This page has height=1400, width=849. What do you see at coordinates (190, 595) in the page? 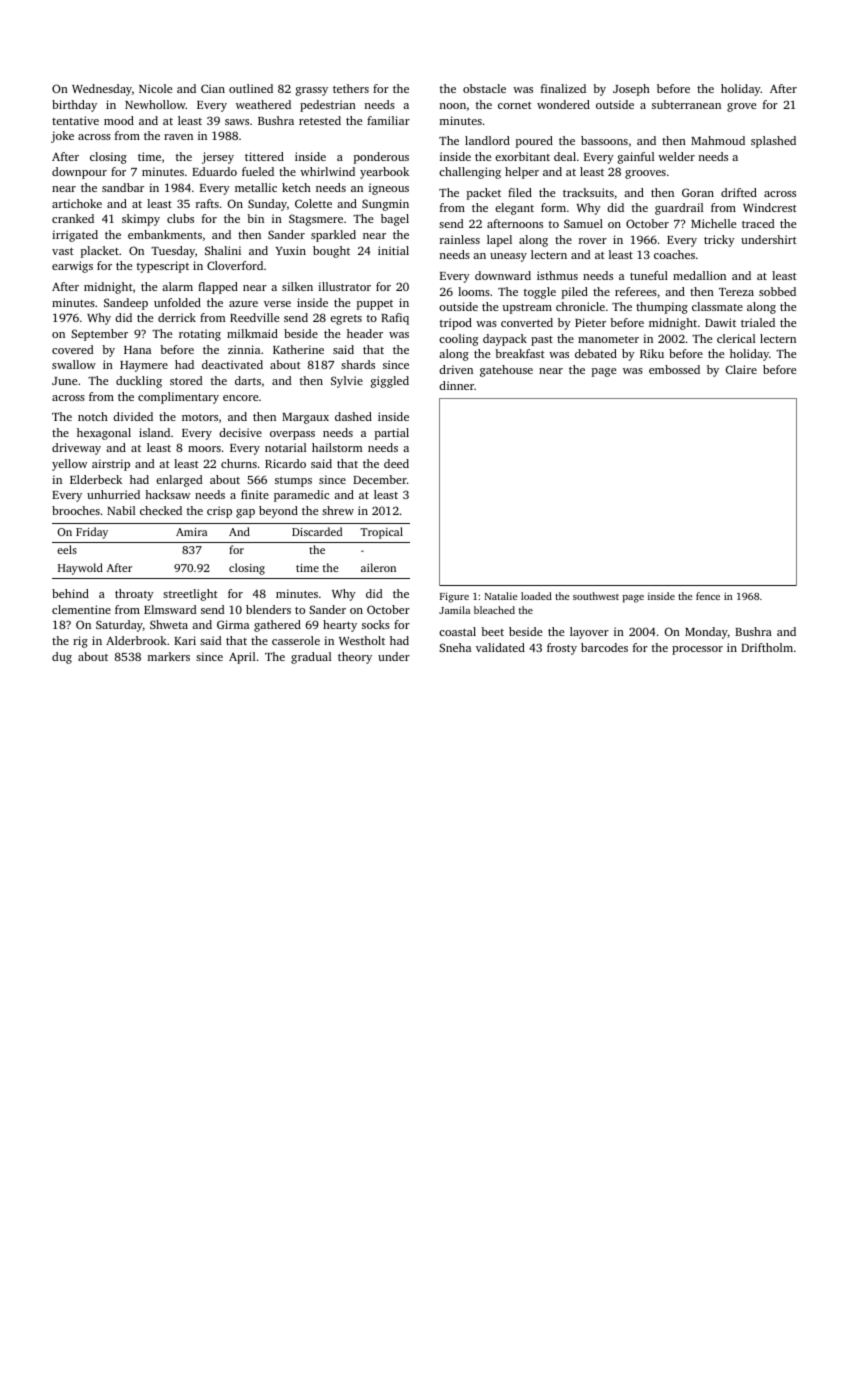
I see `streetlight` at bounding box center [190, 595].
